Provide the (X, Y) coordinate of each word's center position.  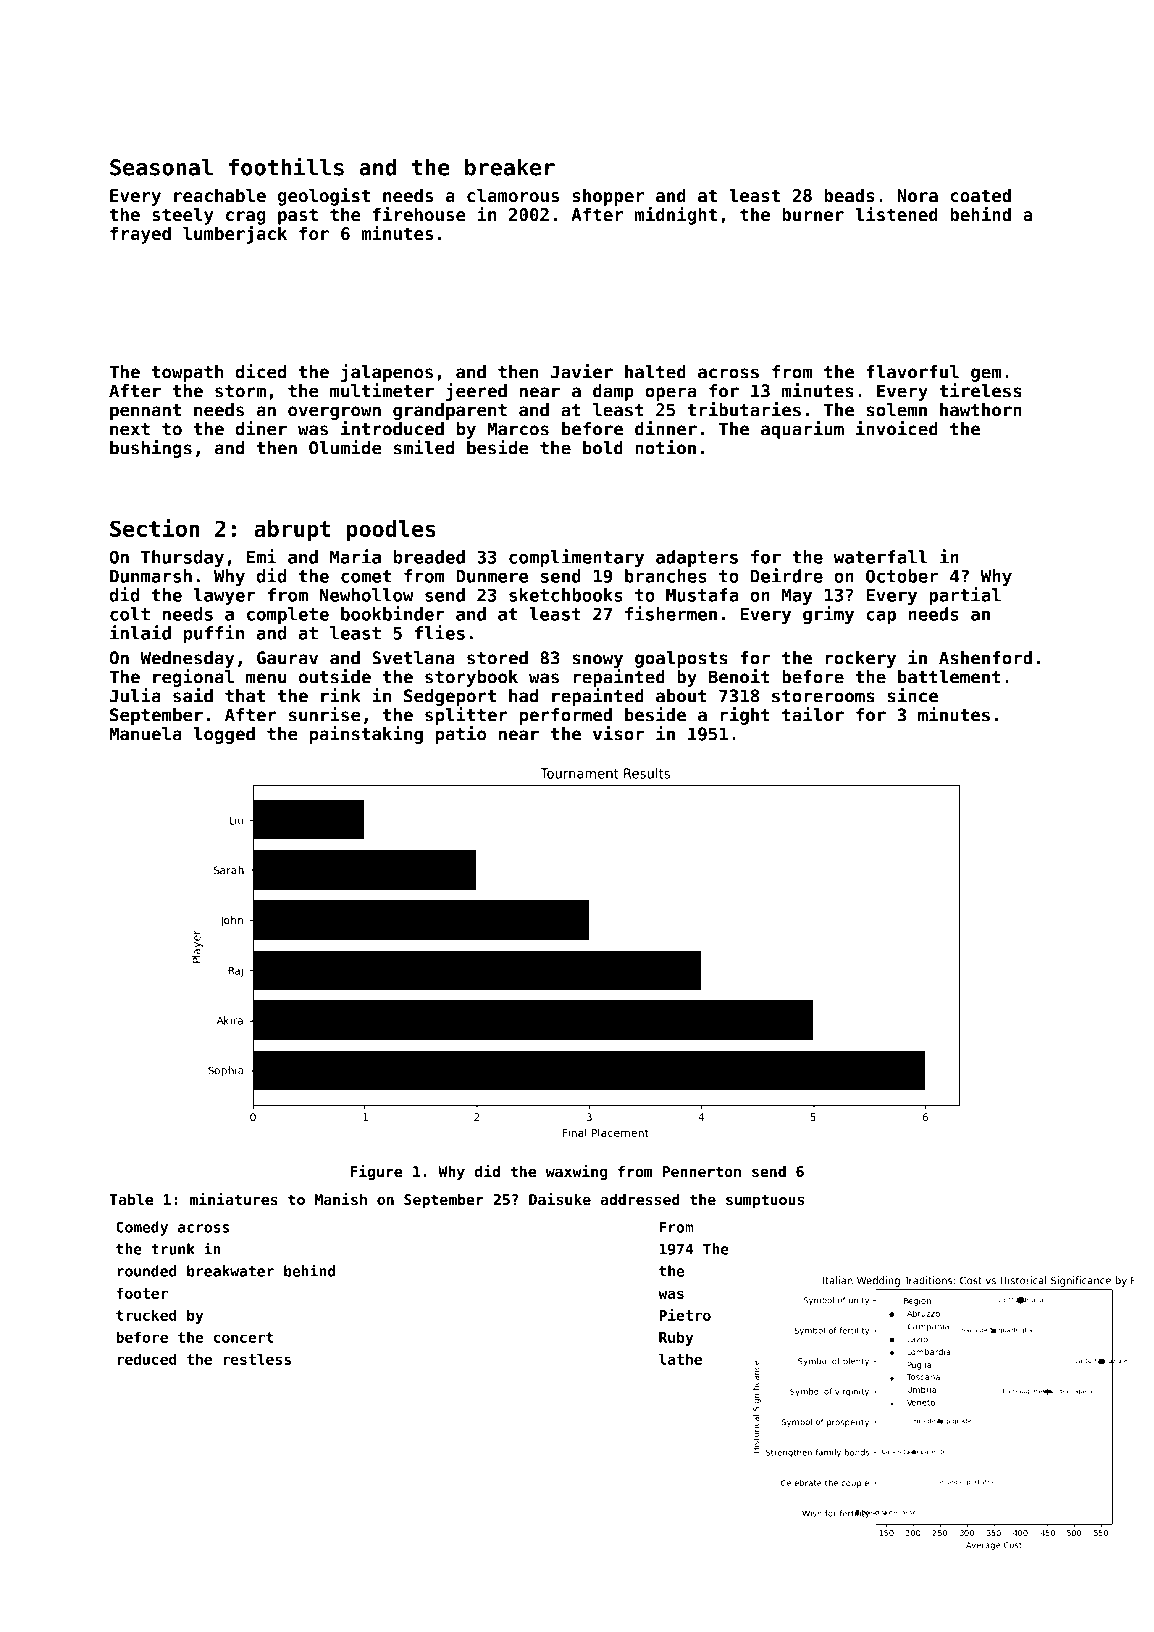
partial (965, 596)
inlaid (140, 632)
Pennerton (702, 1171)
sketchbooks (566, 595)
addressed (640, 1199)
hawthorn (981, 410)
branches (666, 576)
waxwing (576, 1172)
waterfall (880, 557)
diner (261, 428)
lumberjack (235, 235)
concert (243, 1337)
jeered (476, 392)
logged (224, 735)
